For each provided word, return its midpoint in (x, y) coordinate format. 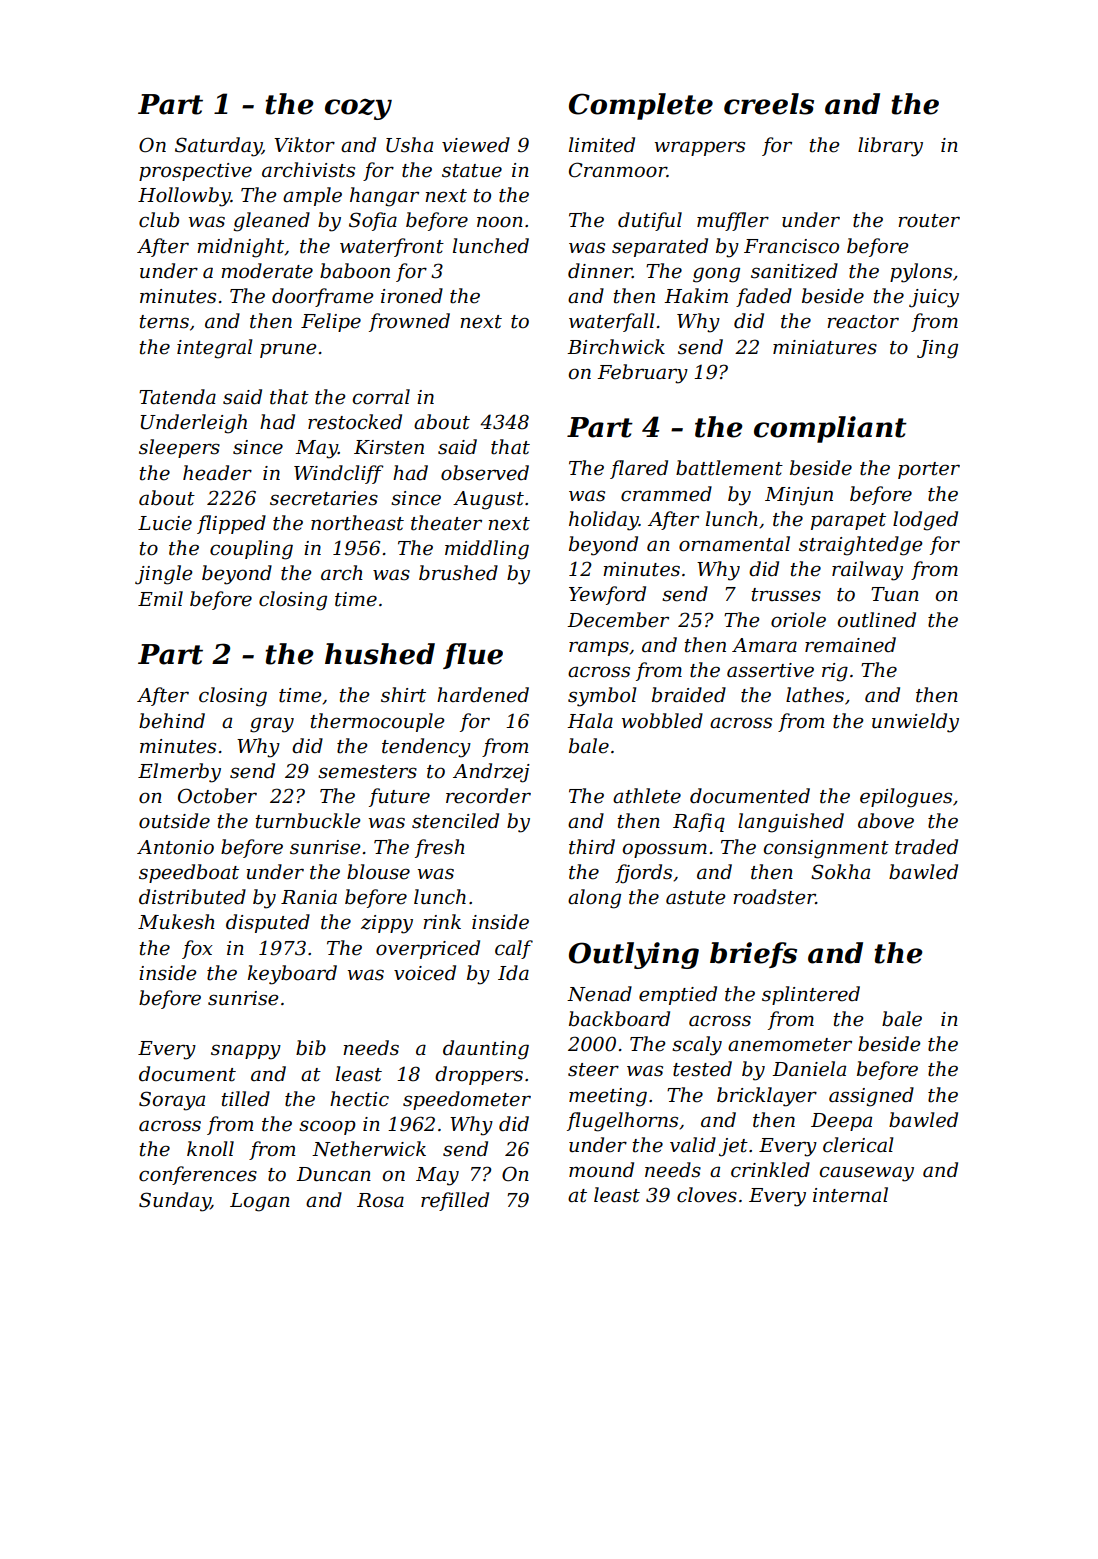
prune (288, 350)
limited (602, 145)
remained (850, 645)
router (929, 221)
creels (769, 104)
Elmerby (179, 773)
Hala (590, 721)
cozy (358, 109)
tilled (245, 1099)
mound (601, 1170)
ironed (412, 296)
